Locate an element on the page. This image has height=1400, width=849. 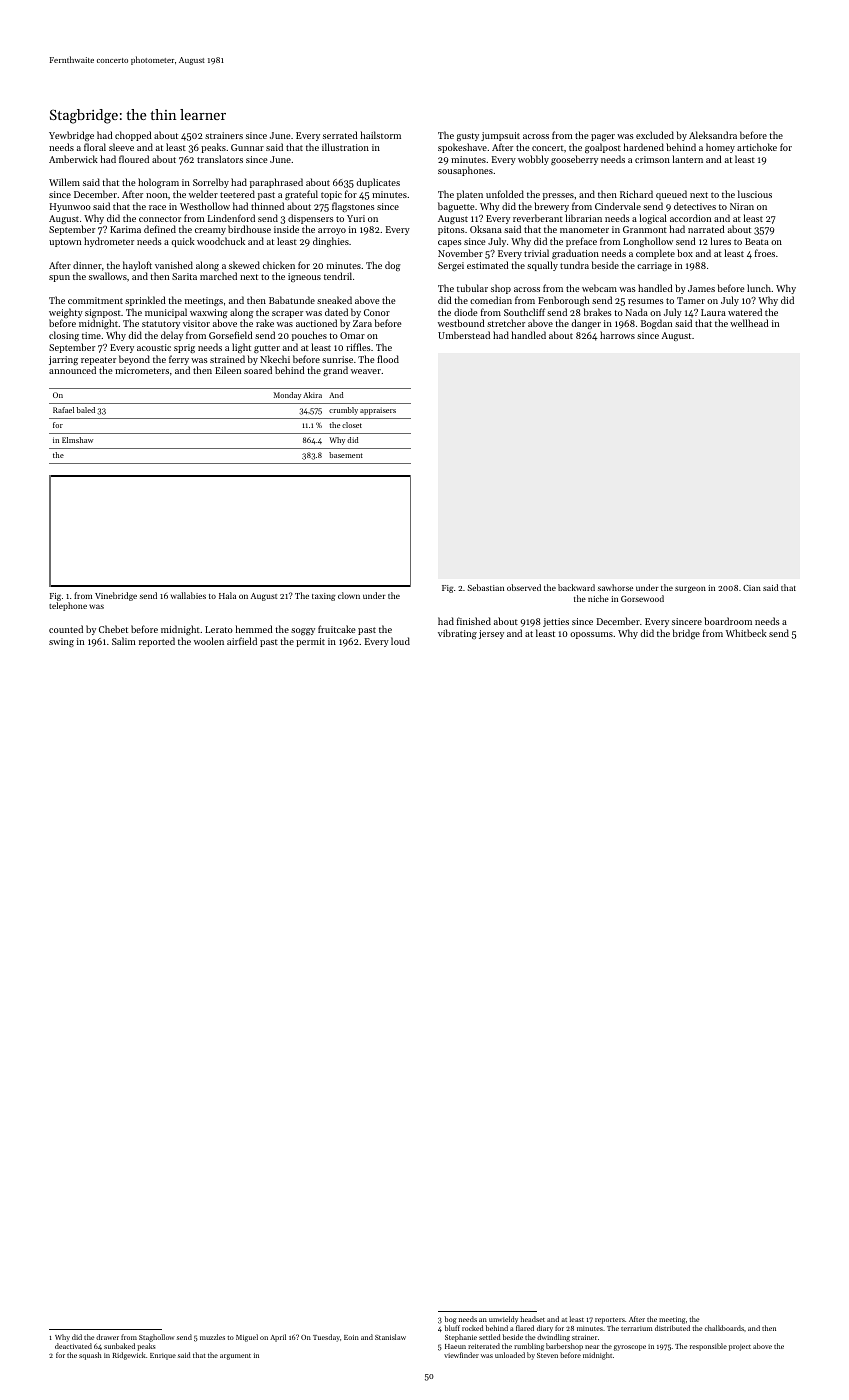
jumpsuit is located at coordinates (500, 136).
